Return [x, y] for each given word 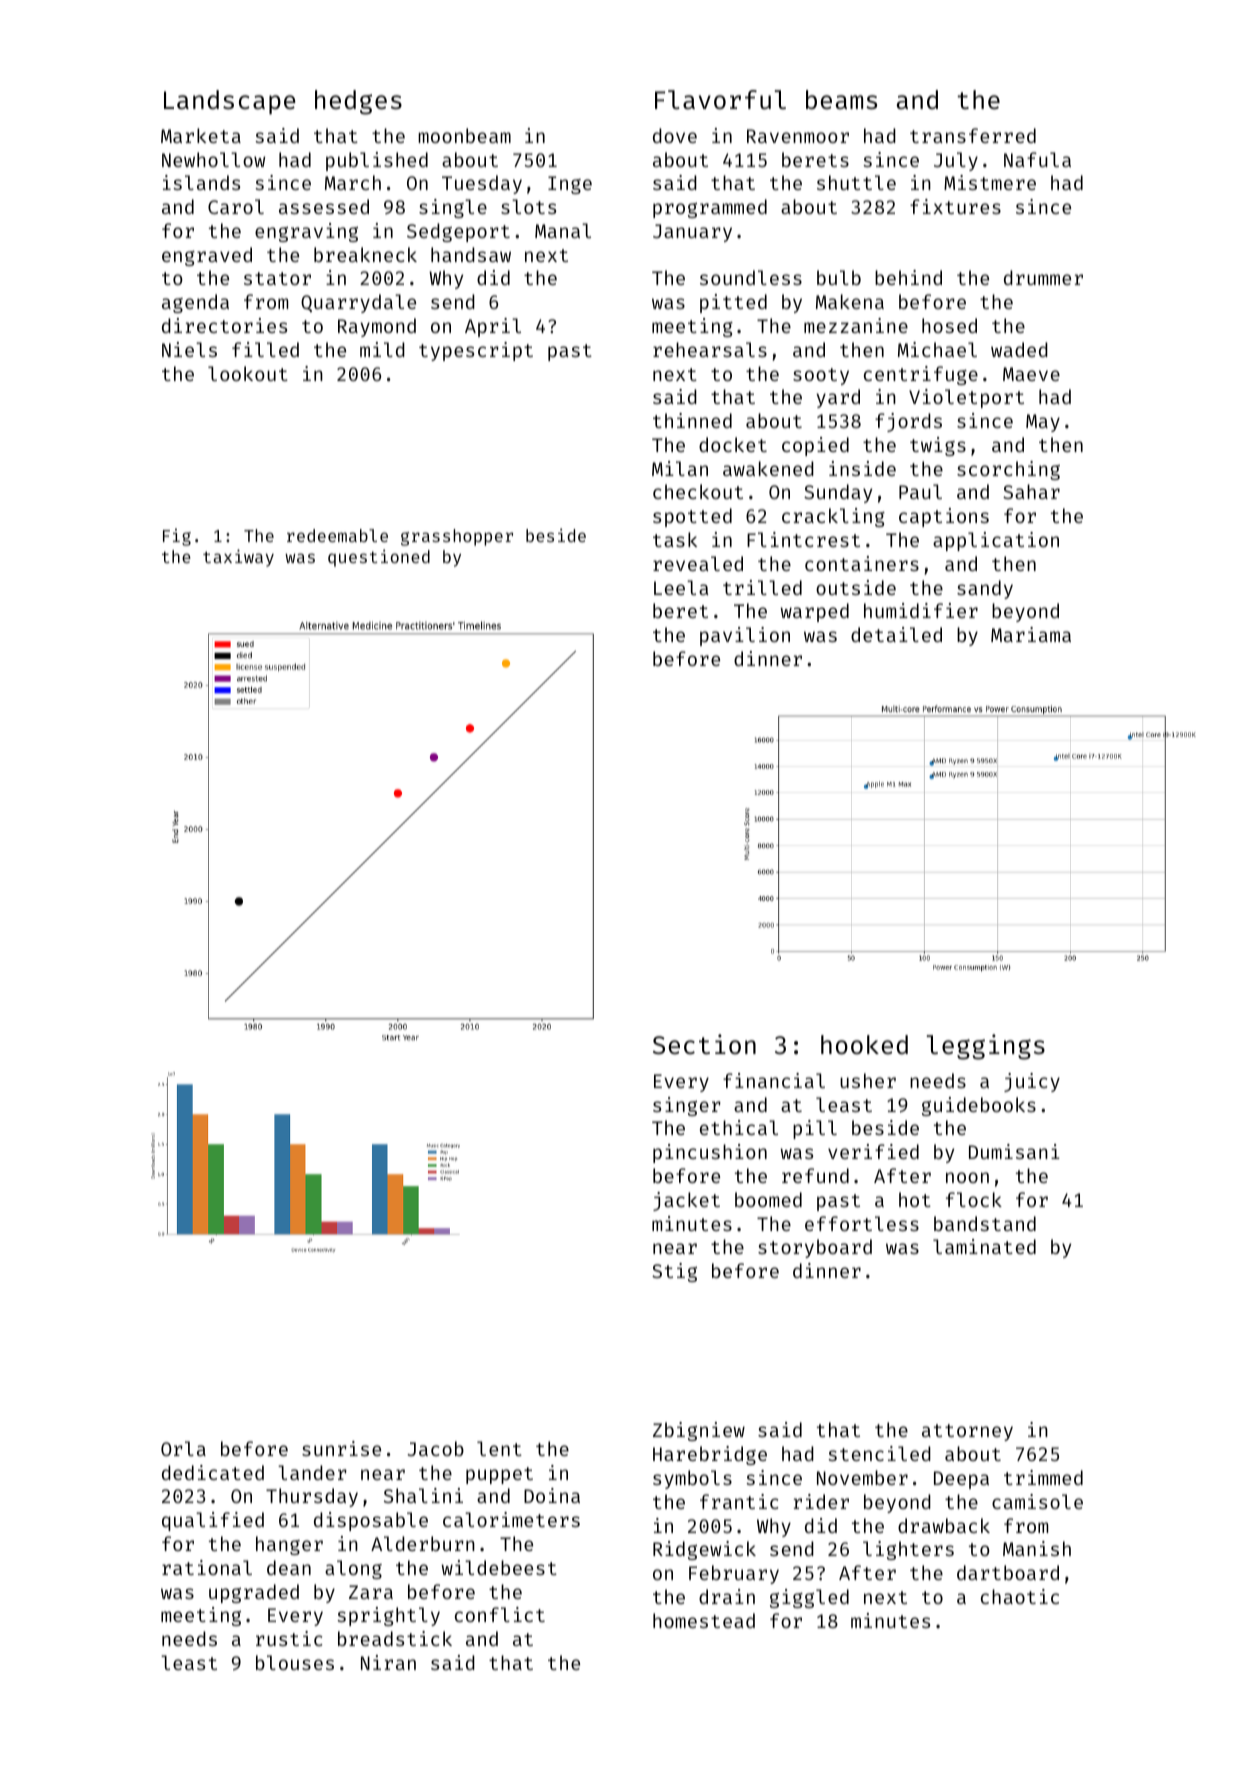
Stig [674, 1272]
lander [312, 1472]
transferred [973, 135]
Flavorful [720, 100]
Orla [183, 1448]
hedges [358, 102]
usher [868, 1080]
